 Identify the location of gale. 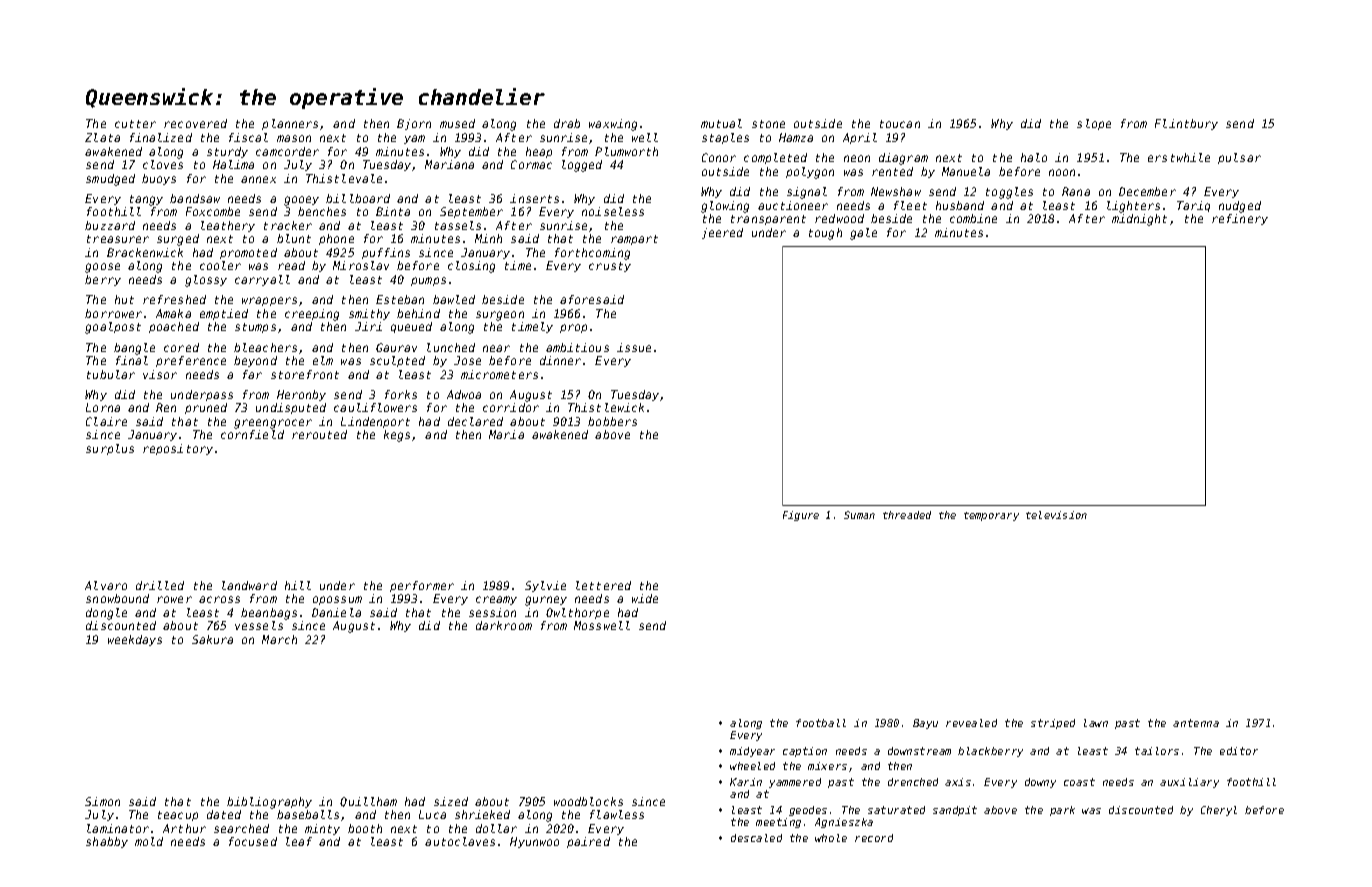
(863, 234).
